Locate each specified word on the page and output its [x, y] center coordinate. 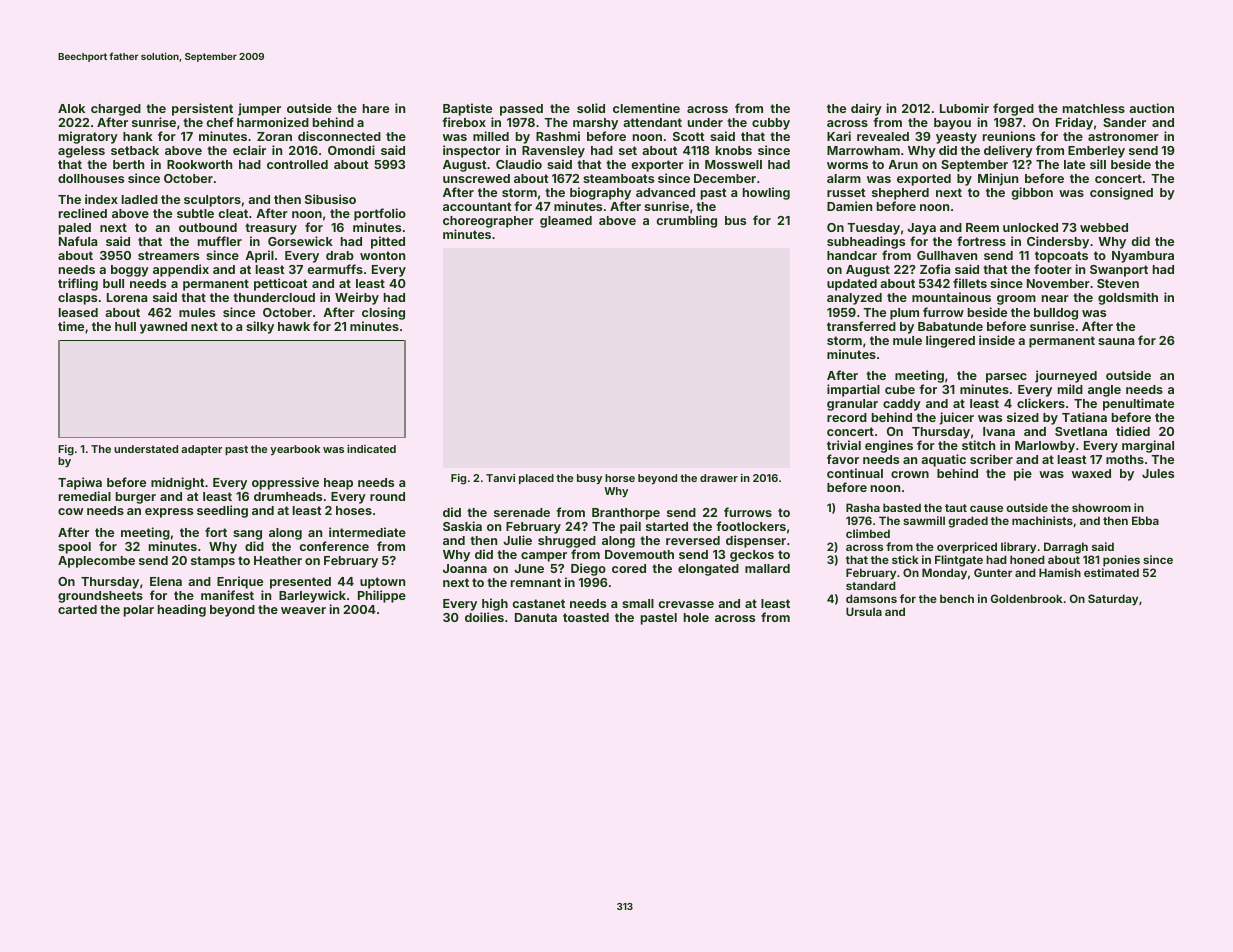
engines [889, 446]
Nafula [78, 241]
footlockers [751, 526]
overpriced [967, 548]
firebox [464, 122]
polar [139, 611]
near [1055, 298]
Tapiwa [80, 483]
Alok [71, 108]
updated [852, 285]
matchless [1094, 108]
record [847, 417]
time [71, 326]
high [495, 604]
